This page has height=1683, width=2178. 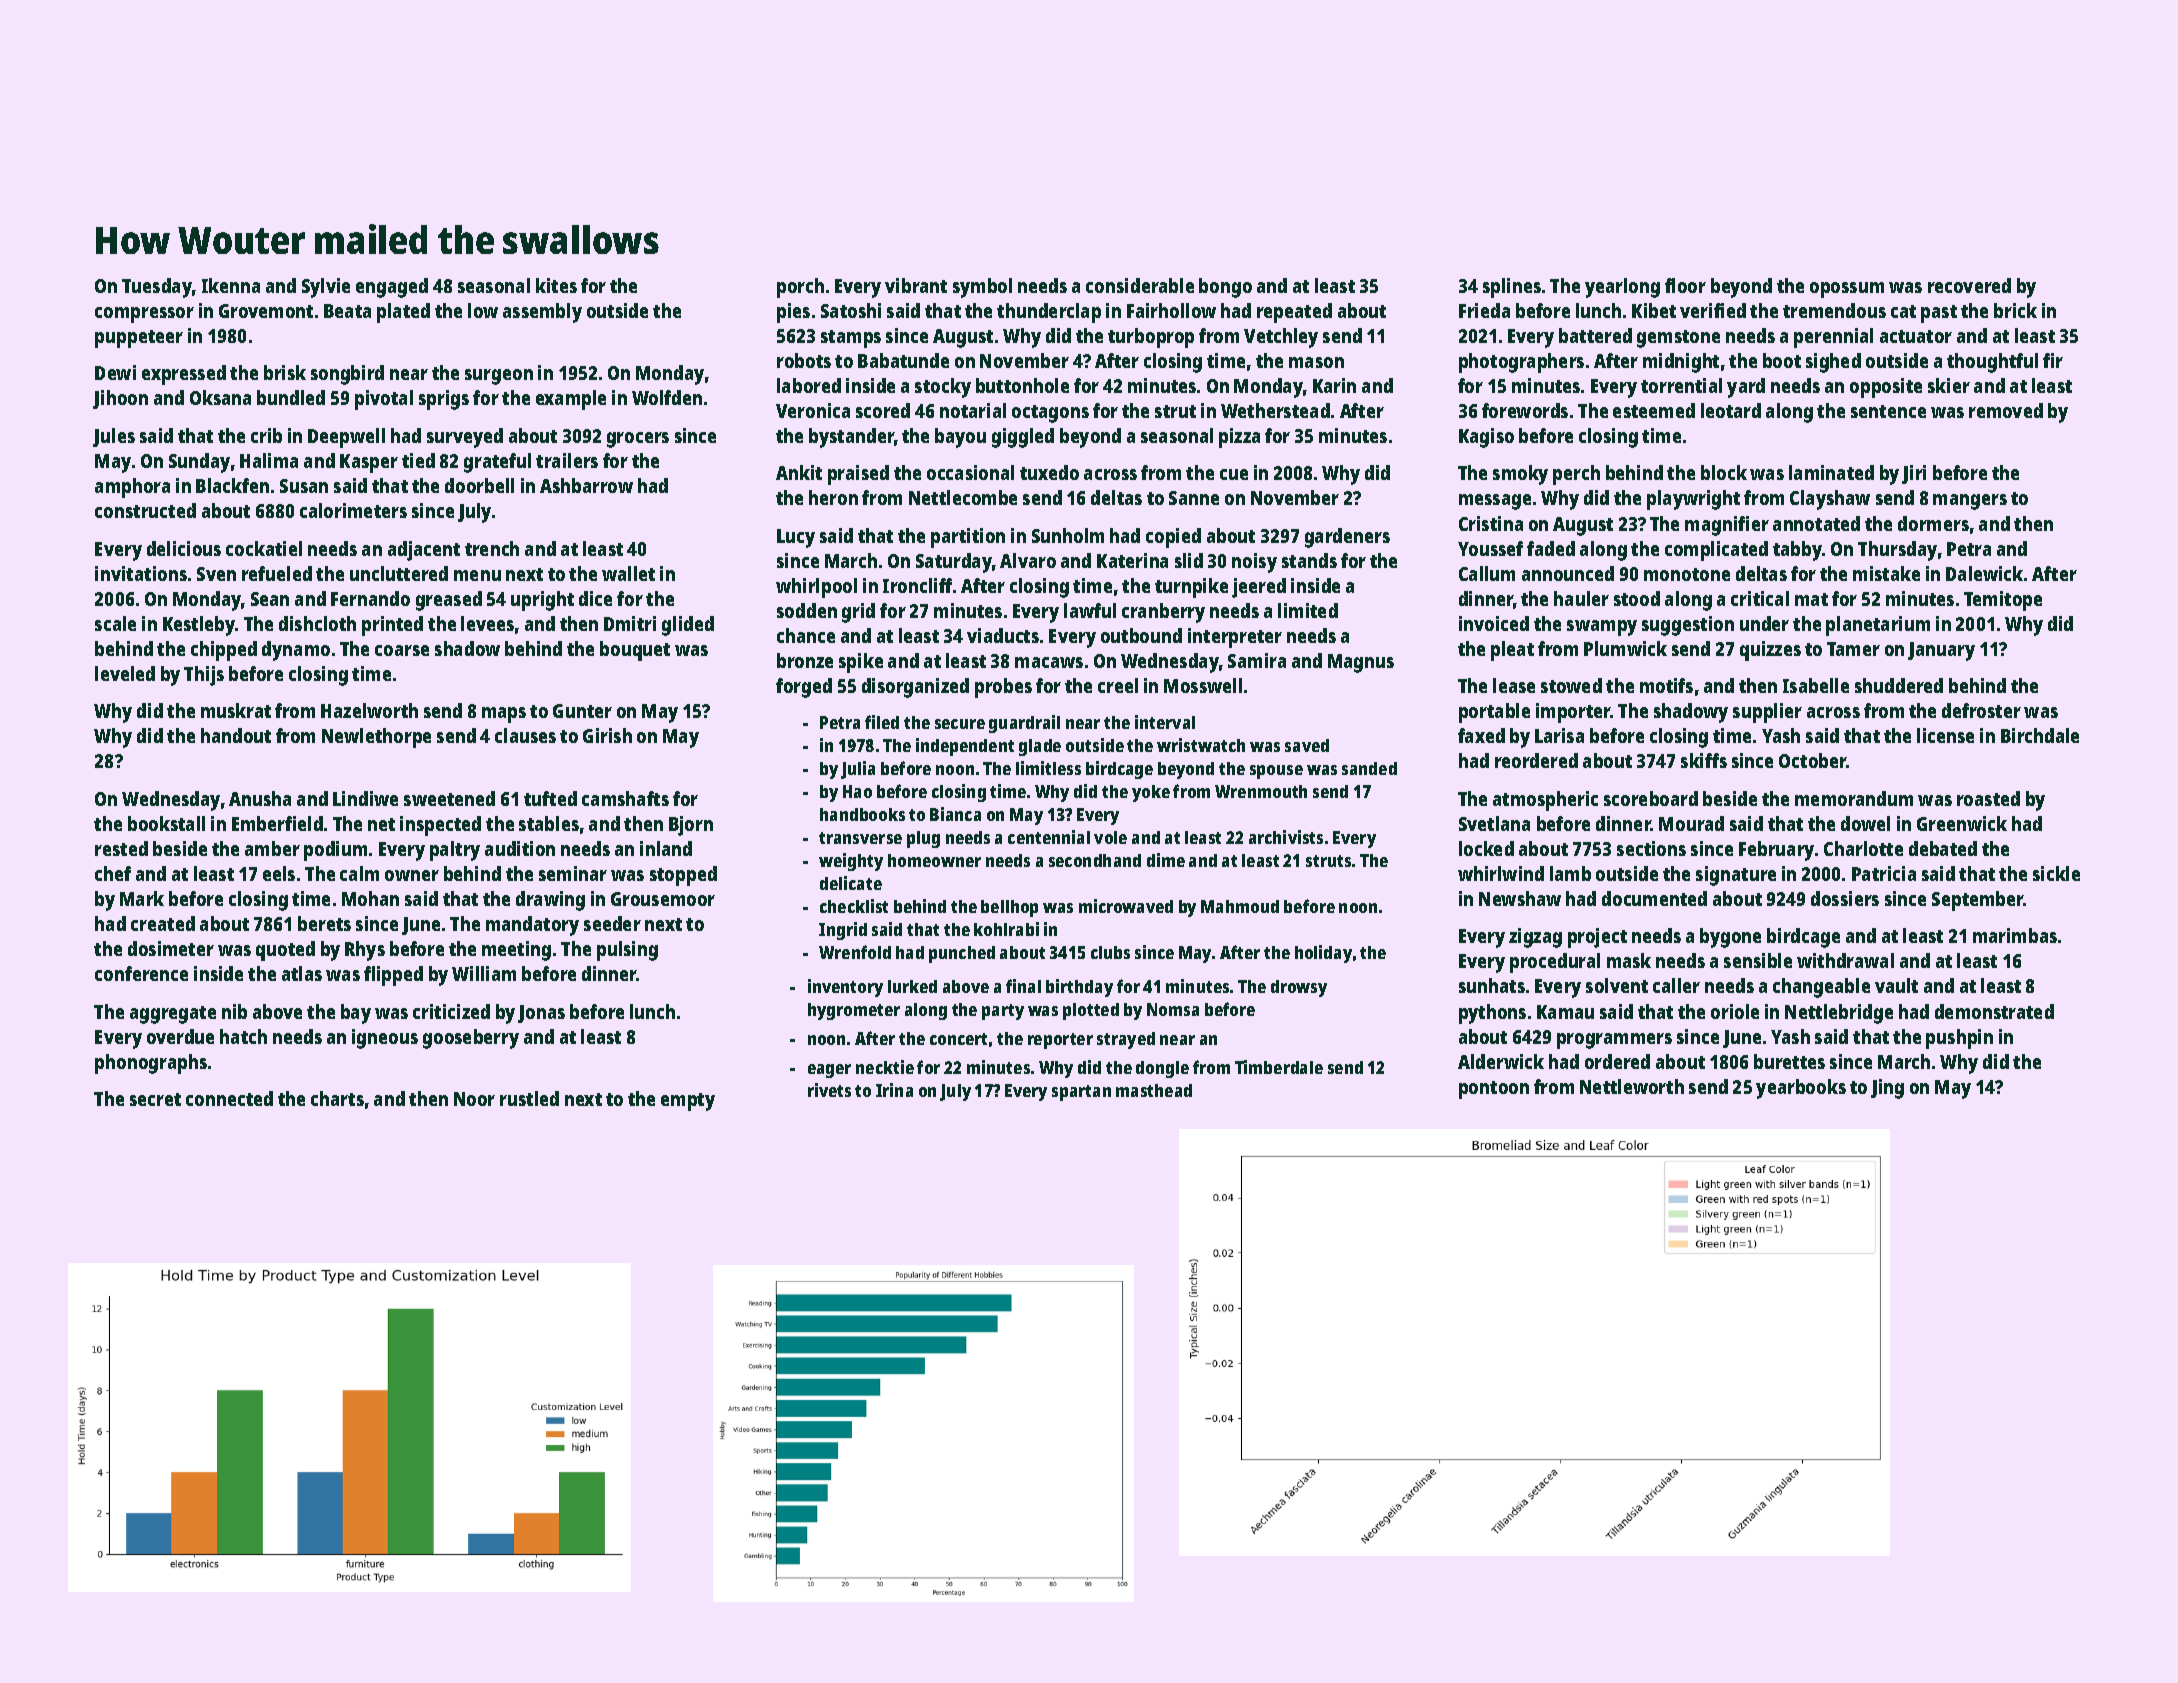 I want to click on Lucy, so click(x=796, y=538).
